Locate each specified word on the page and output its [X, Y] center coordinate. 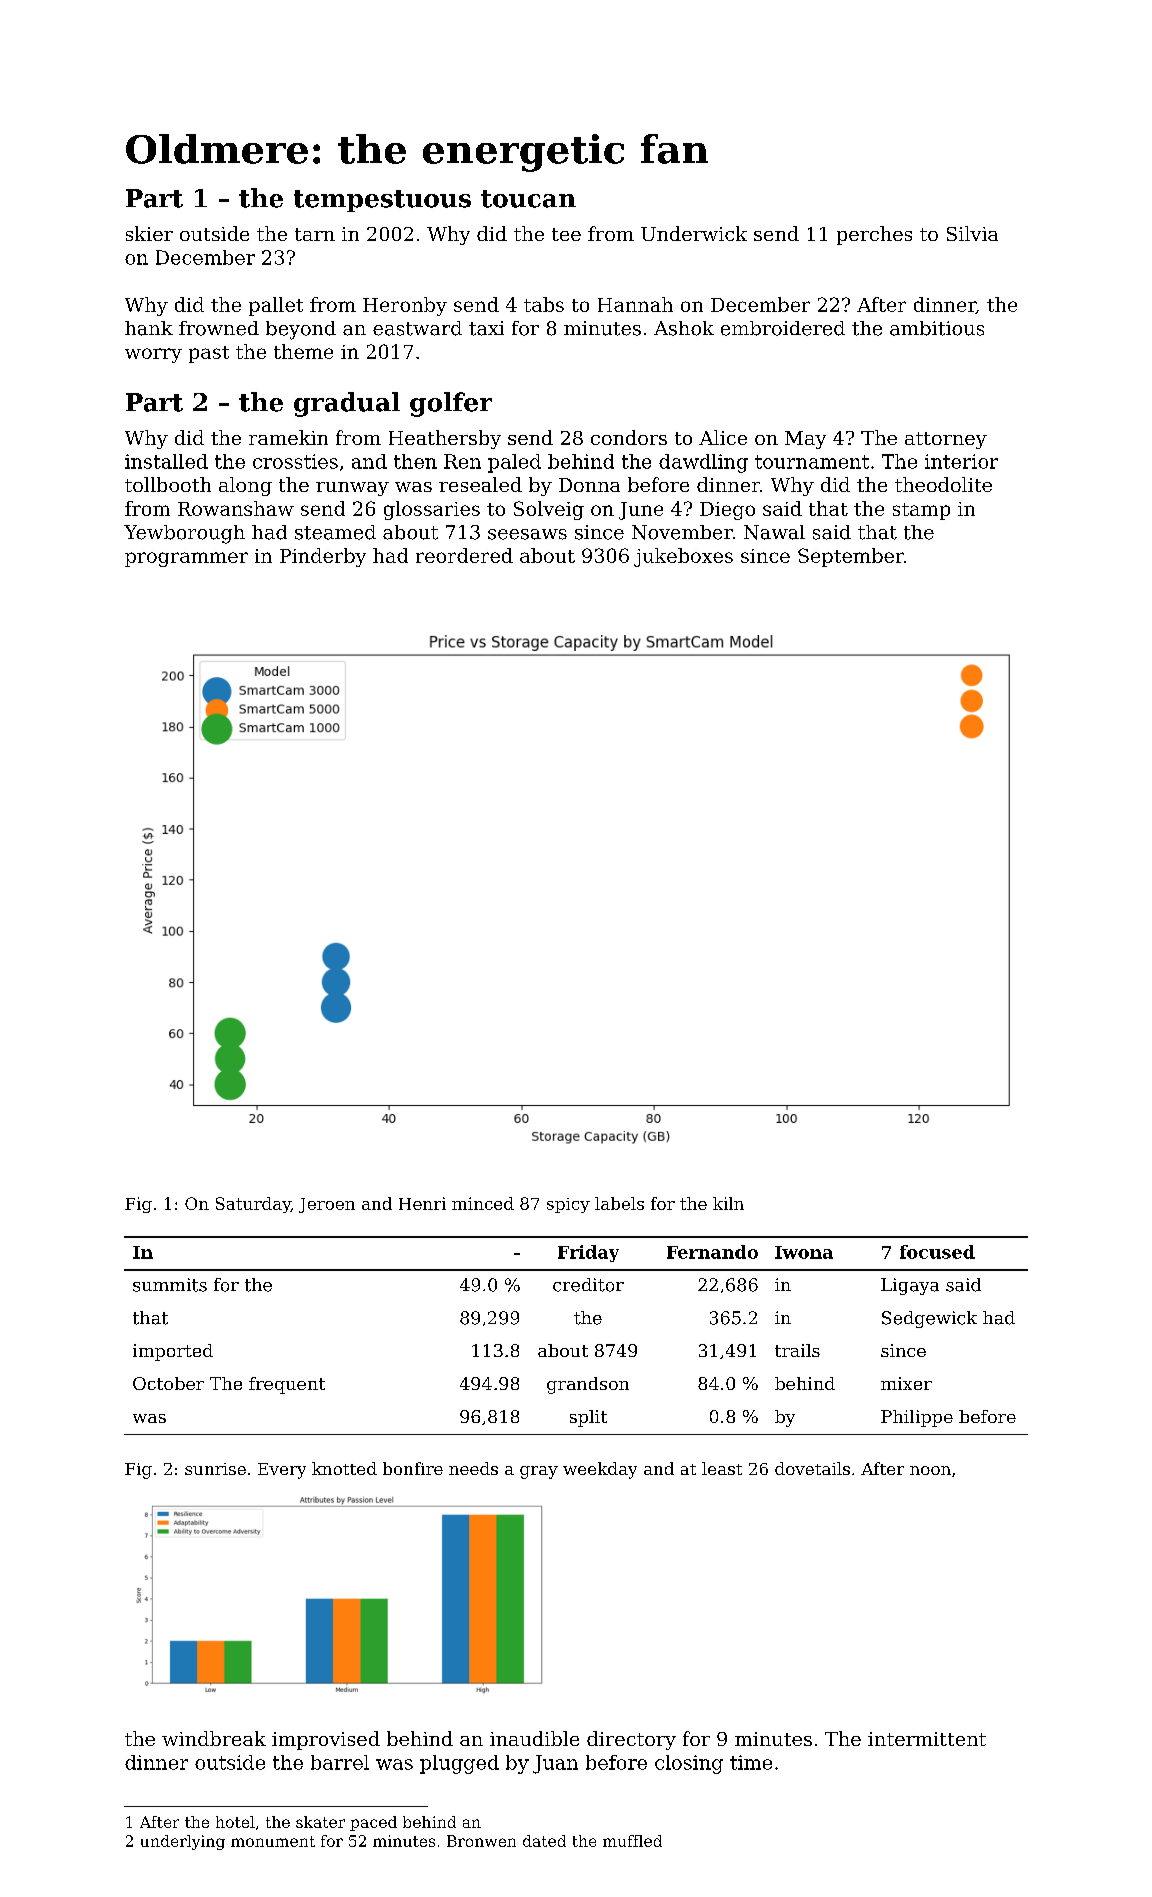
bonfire [413, 1468]
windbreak [214, 1738]
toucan [528, 199]
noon [930, 1470]
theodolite [943, 484]
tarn [315, 234]
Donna [589, 485]
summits [170, 1285]
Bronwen [481, 1841]
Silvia [972, 233]
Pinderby [323, 557]
